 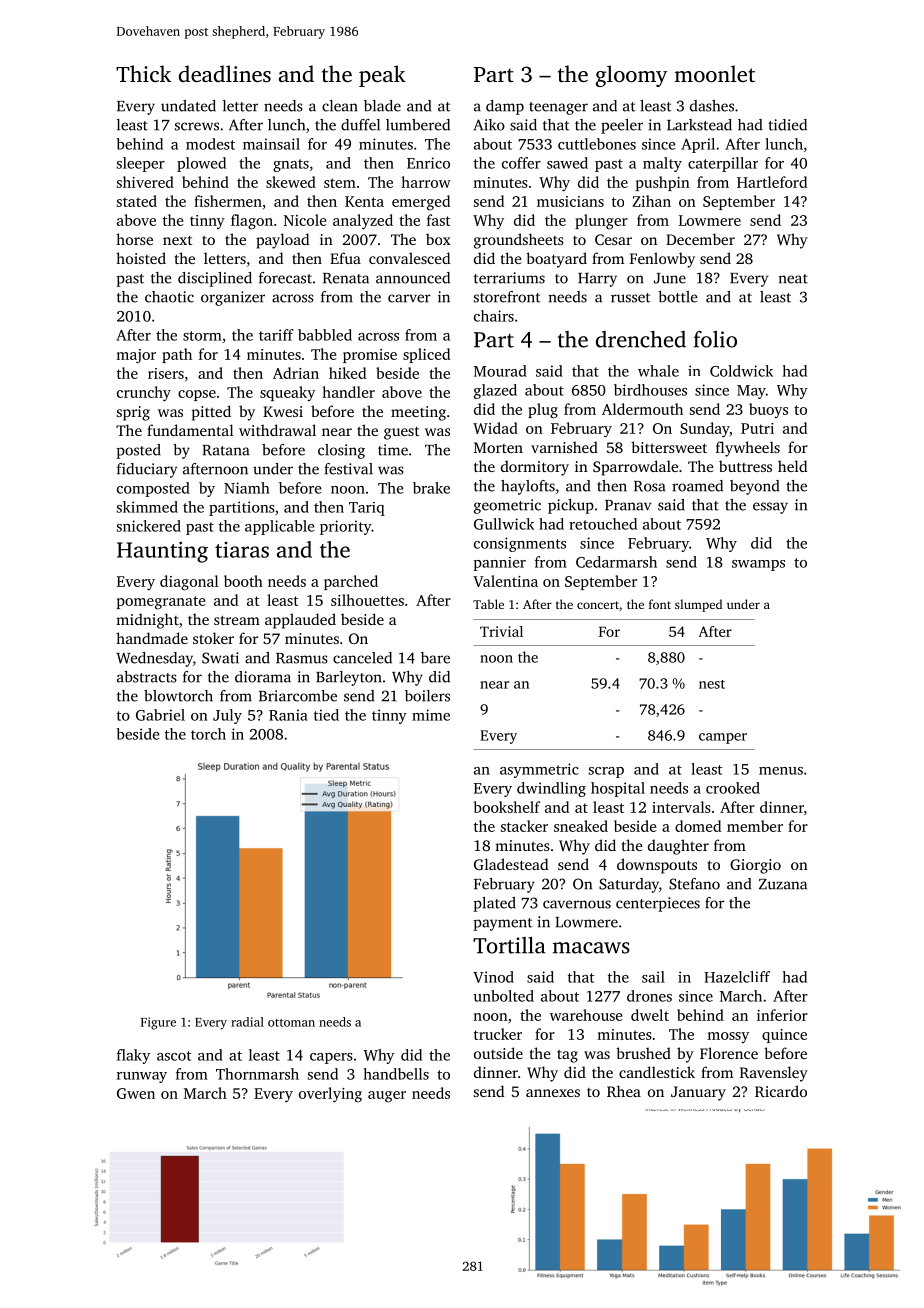 What do you see at coordinates (340, 106) in the document?
I see `clean` at bounding box center [340, 106].
